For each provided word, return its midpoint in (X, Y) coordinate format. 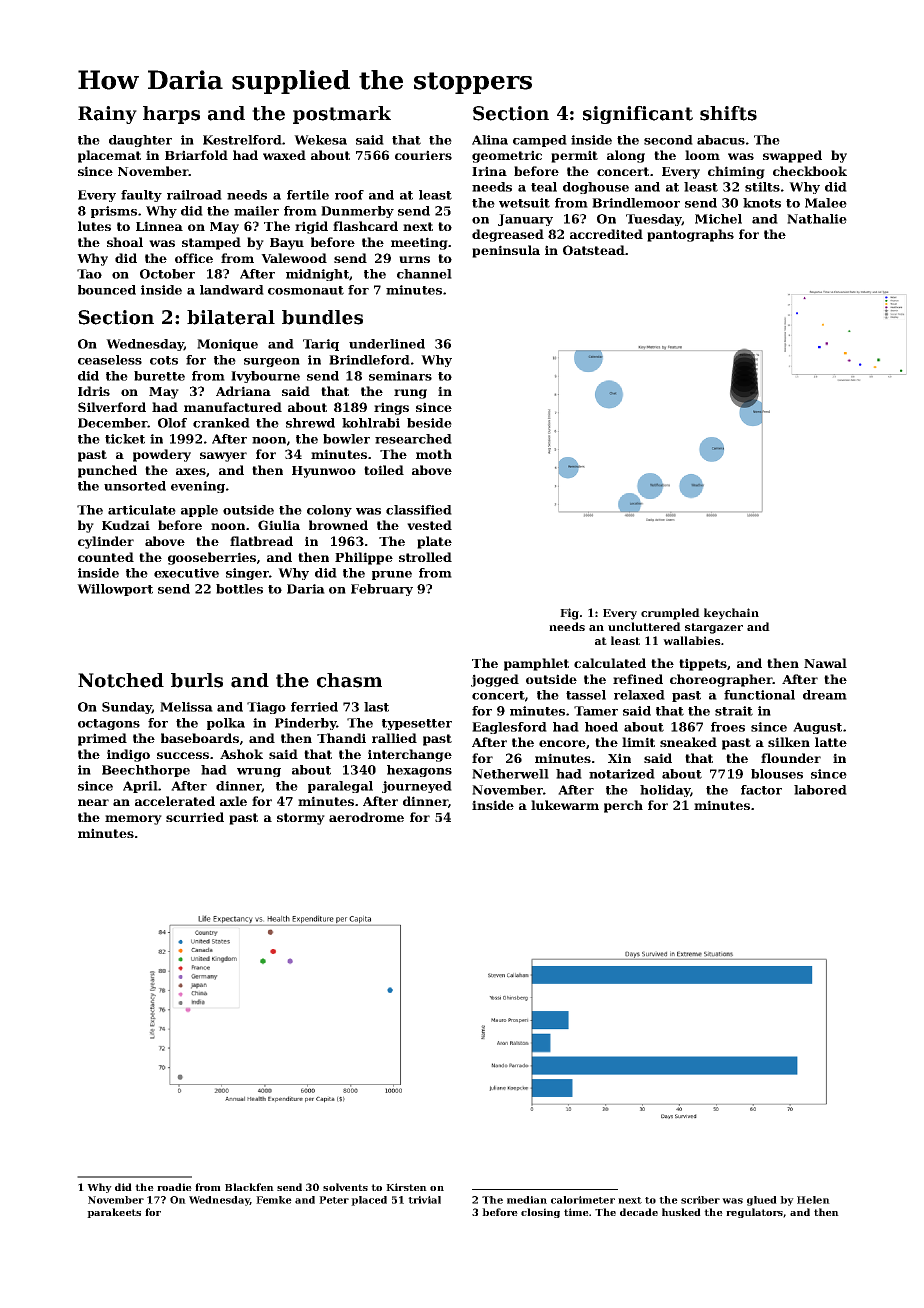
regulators (754, 1213)
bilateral (231, 317)
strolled (425, 557)
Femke (274, 1200)
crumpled (670, 614)
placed (369, 1201)
